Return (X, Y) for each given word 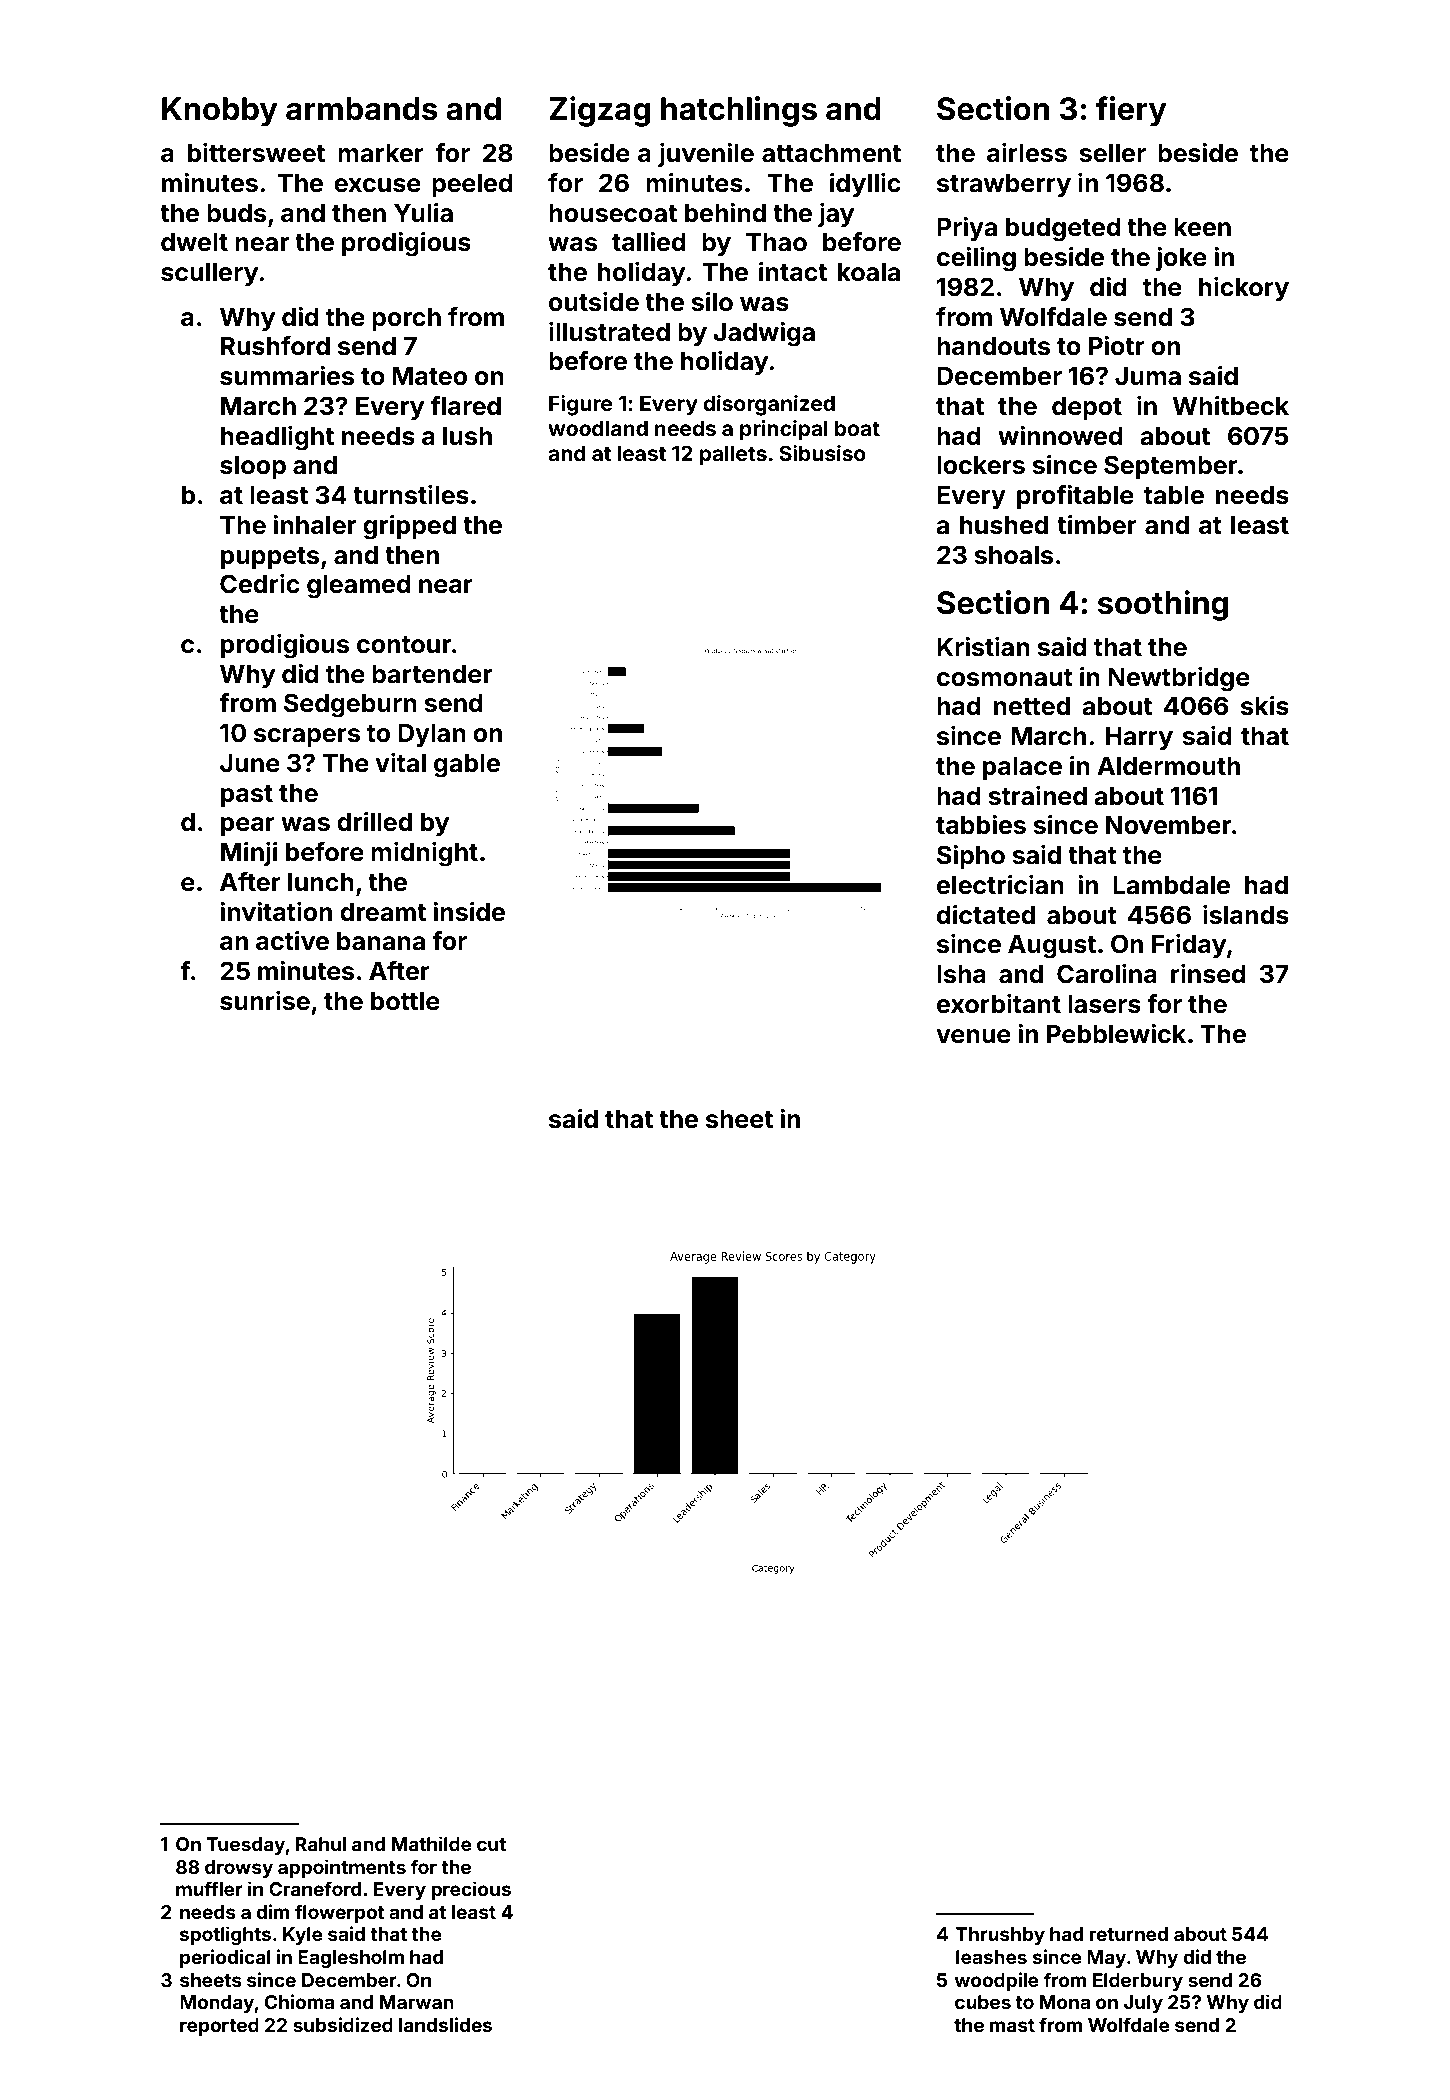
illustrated (609, 332)
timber (1097, 525)
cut (491, 1844)
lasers (1104, 1004)
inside (469, 912)
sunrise (265, 1001)
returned (1129, 1934)
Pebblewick (1116, 1034)
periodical (225, 1958)
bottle (405, 1001)
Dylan (432, 735)
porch (406, 319)
